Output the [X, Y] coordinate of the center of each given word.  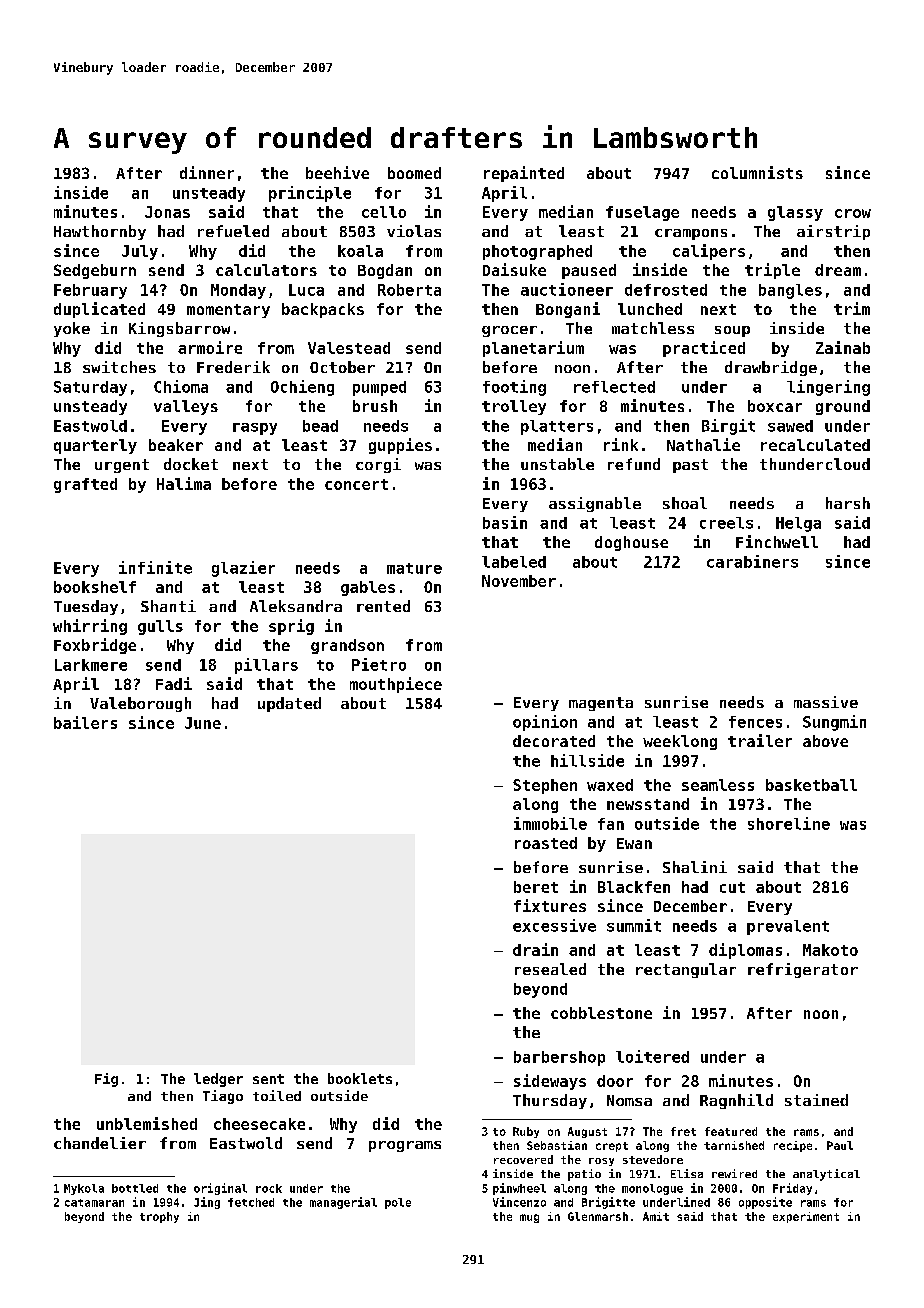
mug [529, 1218]
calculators [266, 270]
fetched [251, 1202]
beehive [337, 172]
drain [535, 949]
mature [414, 568]
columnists [757, 172]
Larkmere [91, 665]
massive [826, 702]
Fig [106, 1080]
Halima [184, 483]
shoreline [789, 823]
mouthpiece [396, 685]
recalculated [815, 445]
